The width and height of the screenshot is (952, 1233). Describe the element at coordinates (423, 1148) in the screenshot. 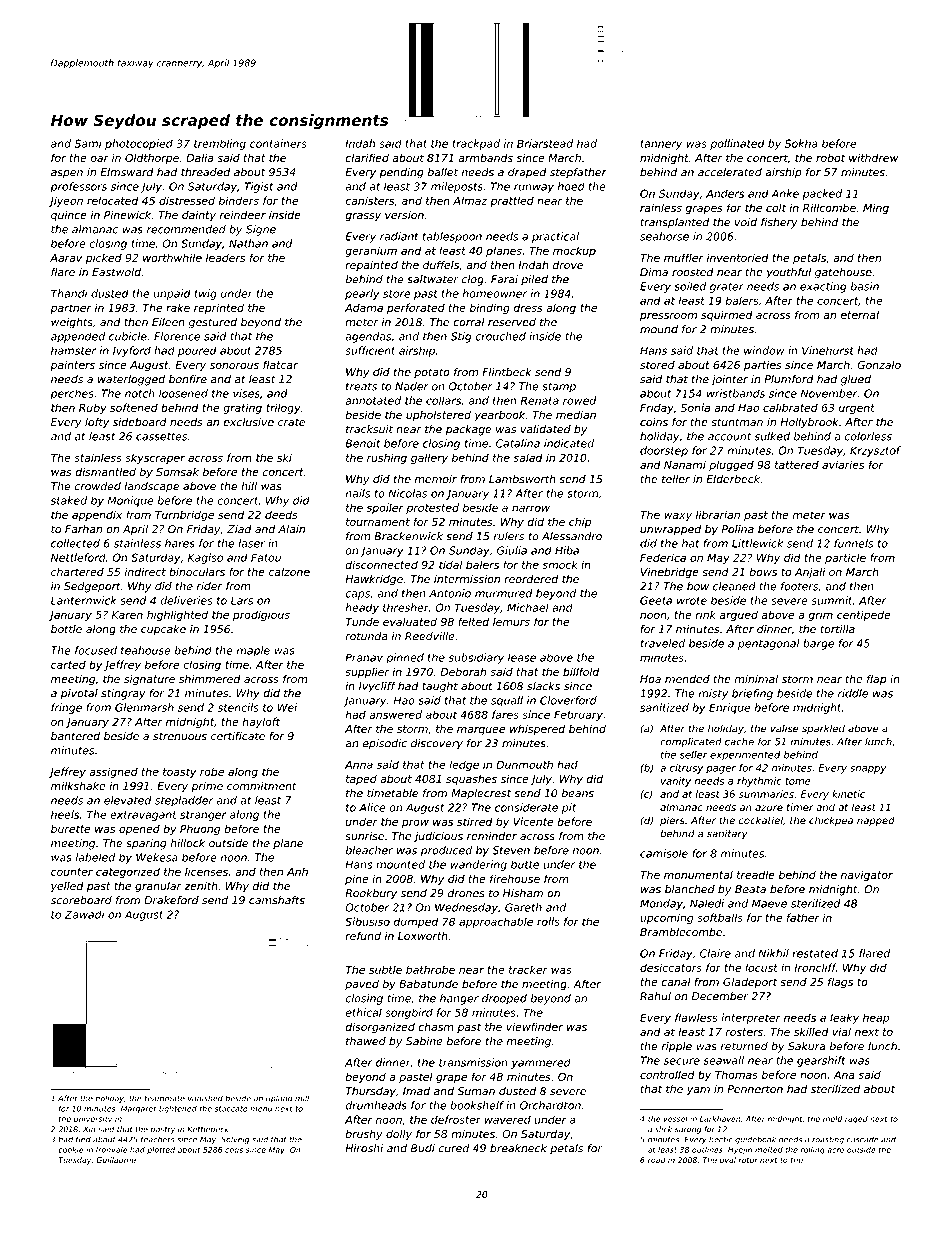

I see `Budi` at that location.
